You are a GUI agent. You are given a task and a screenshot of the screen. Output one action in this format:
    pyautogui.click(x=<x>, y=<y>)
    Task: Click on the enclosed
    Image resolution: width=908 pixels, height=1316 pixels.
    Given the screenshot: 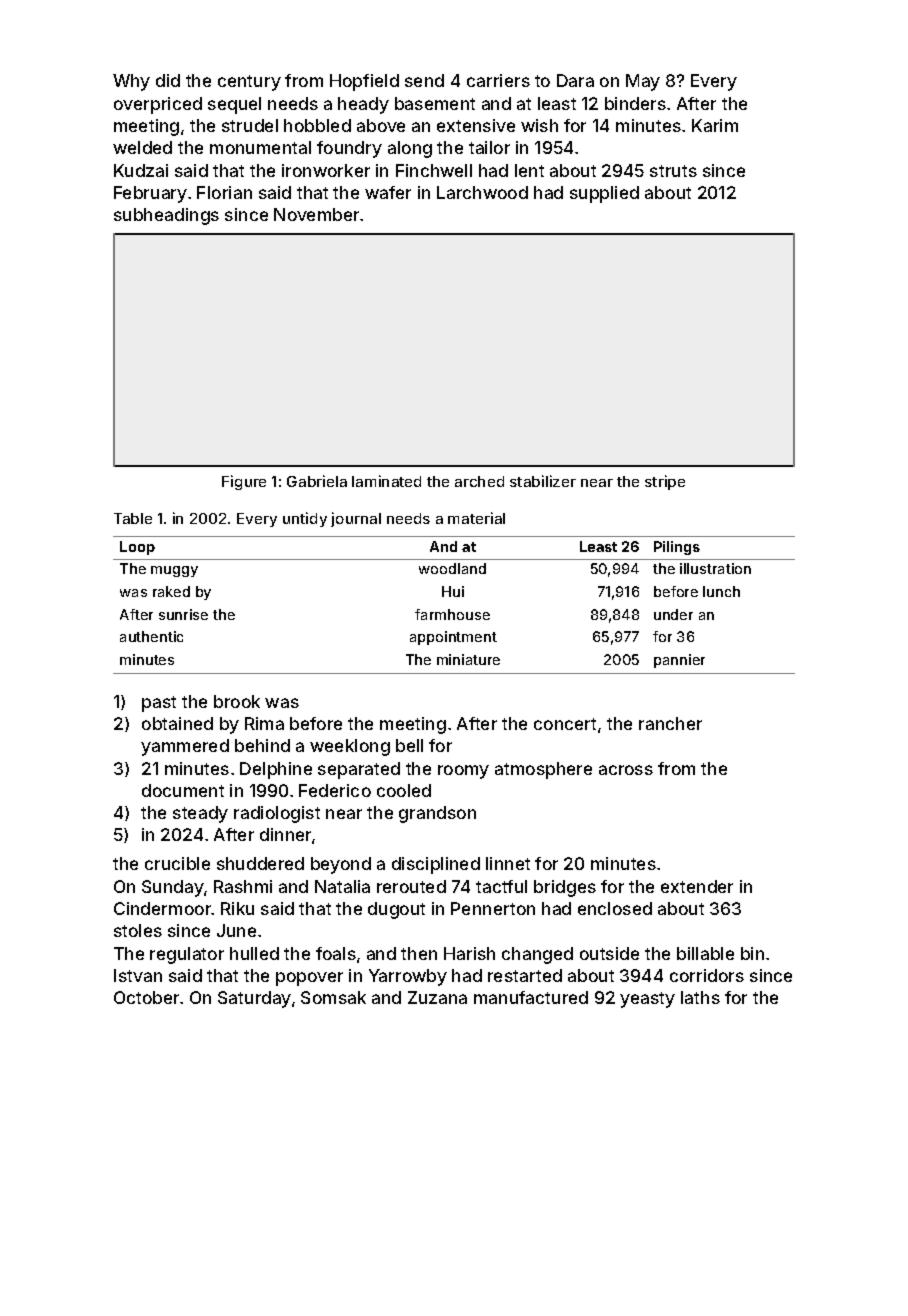 What is the action you would take?
    pyautogui.click(x=615, y=908)
